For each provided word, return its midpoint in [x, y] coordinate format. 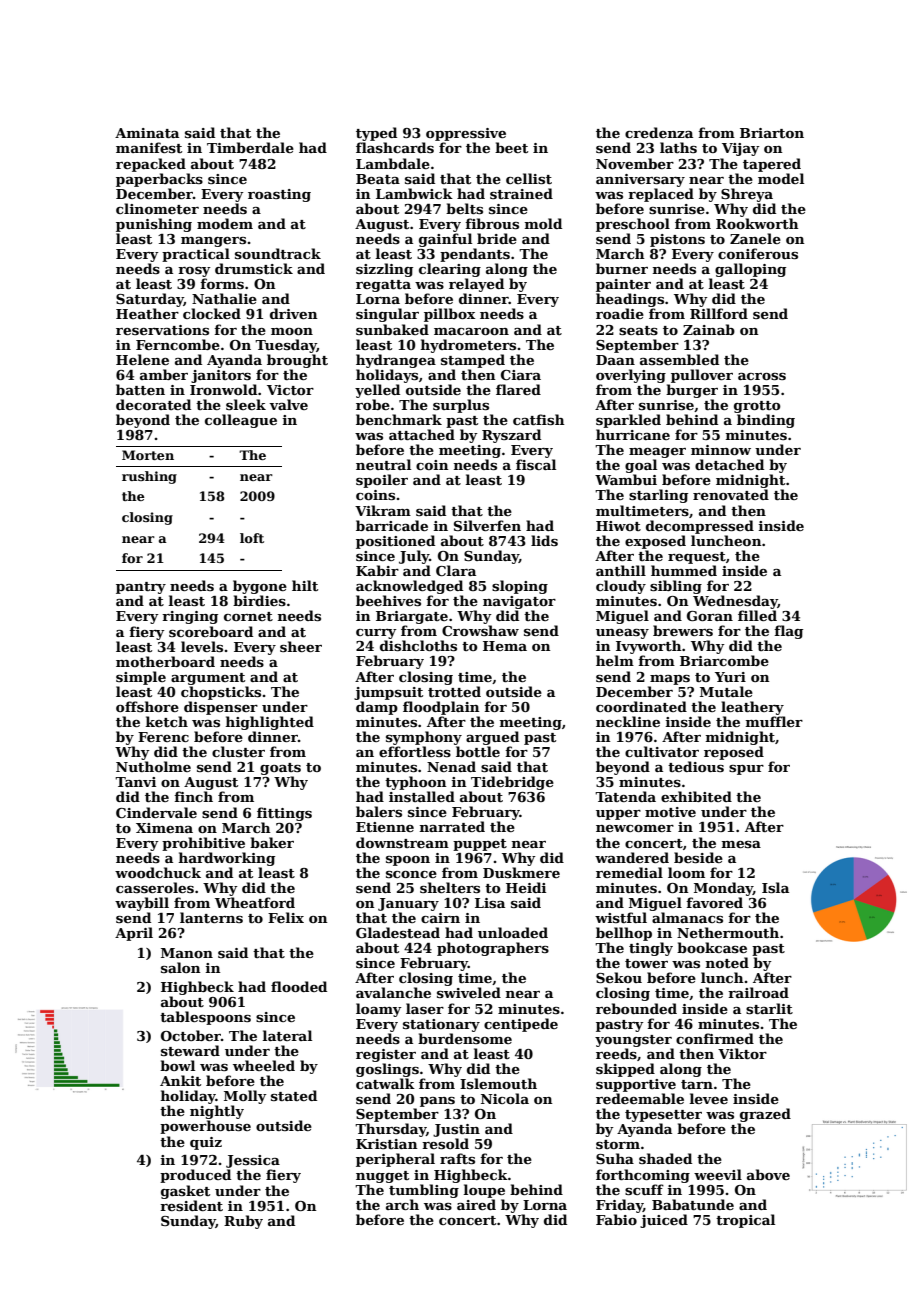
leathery [752, 708]
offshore [147, 706]
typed [376, 134]
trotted [454, 691]
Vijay [741, 149]
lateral [287, 1035]
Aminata [147, 133]
